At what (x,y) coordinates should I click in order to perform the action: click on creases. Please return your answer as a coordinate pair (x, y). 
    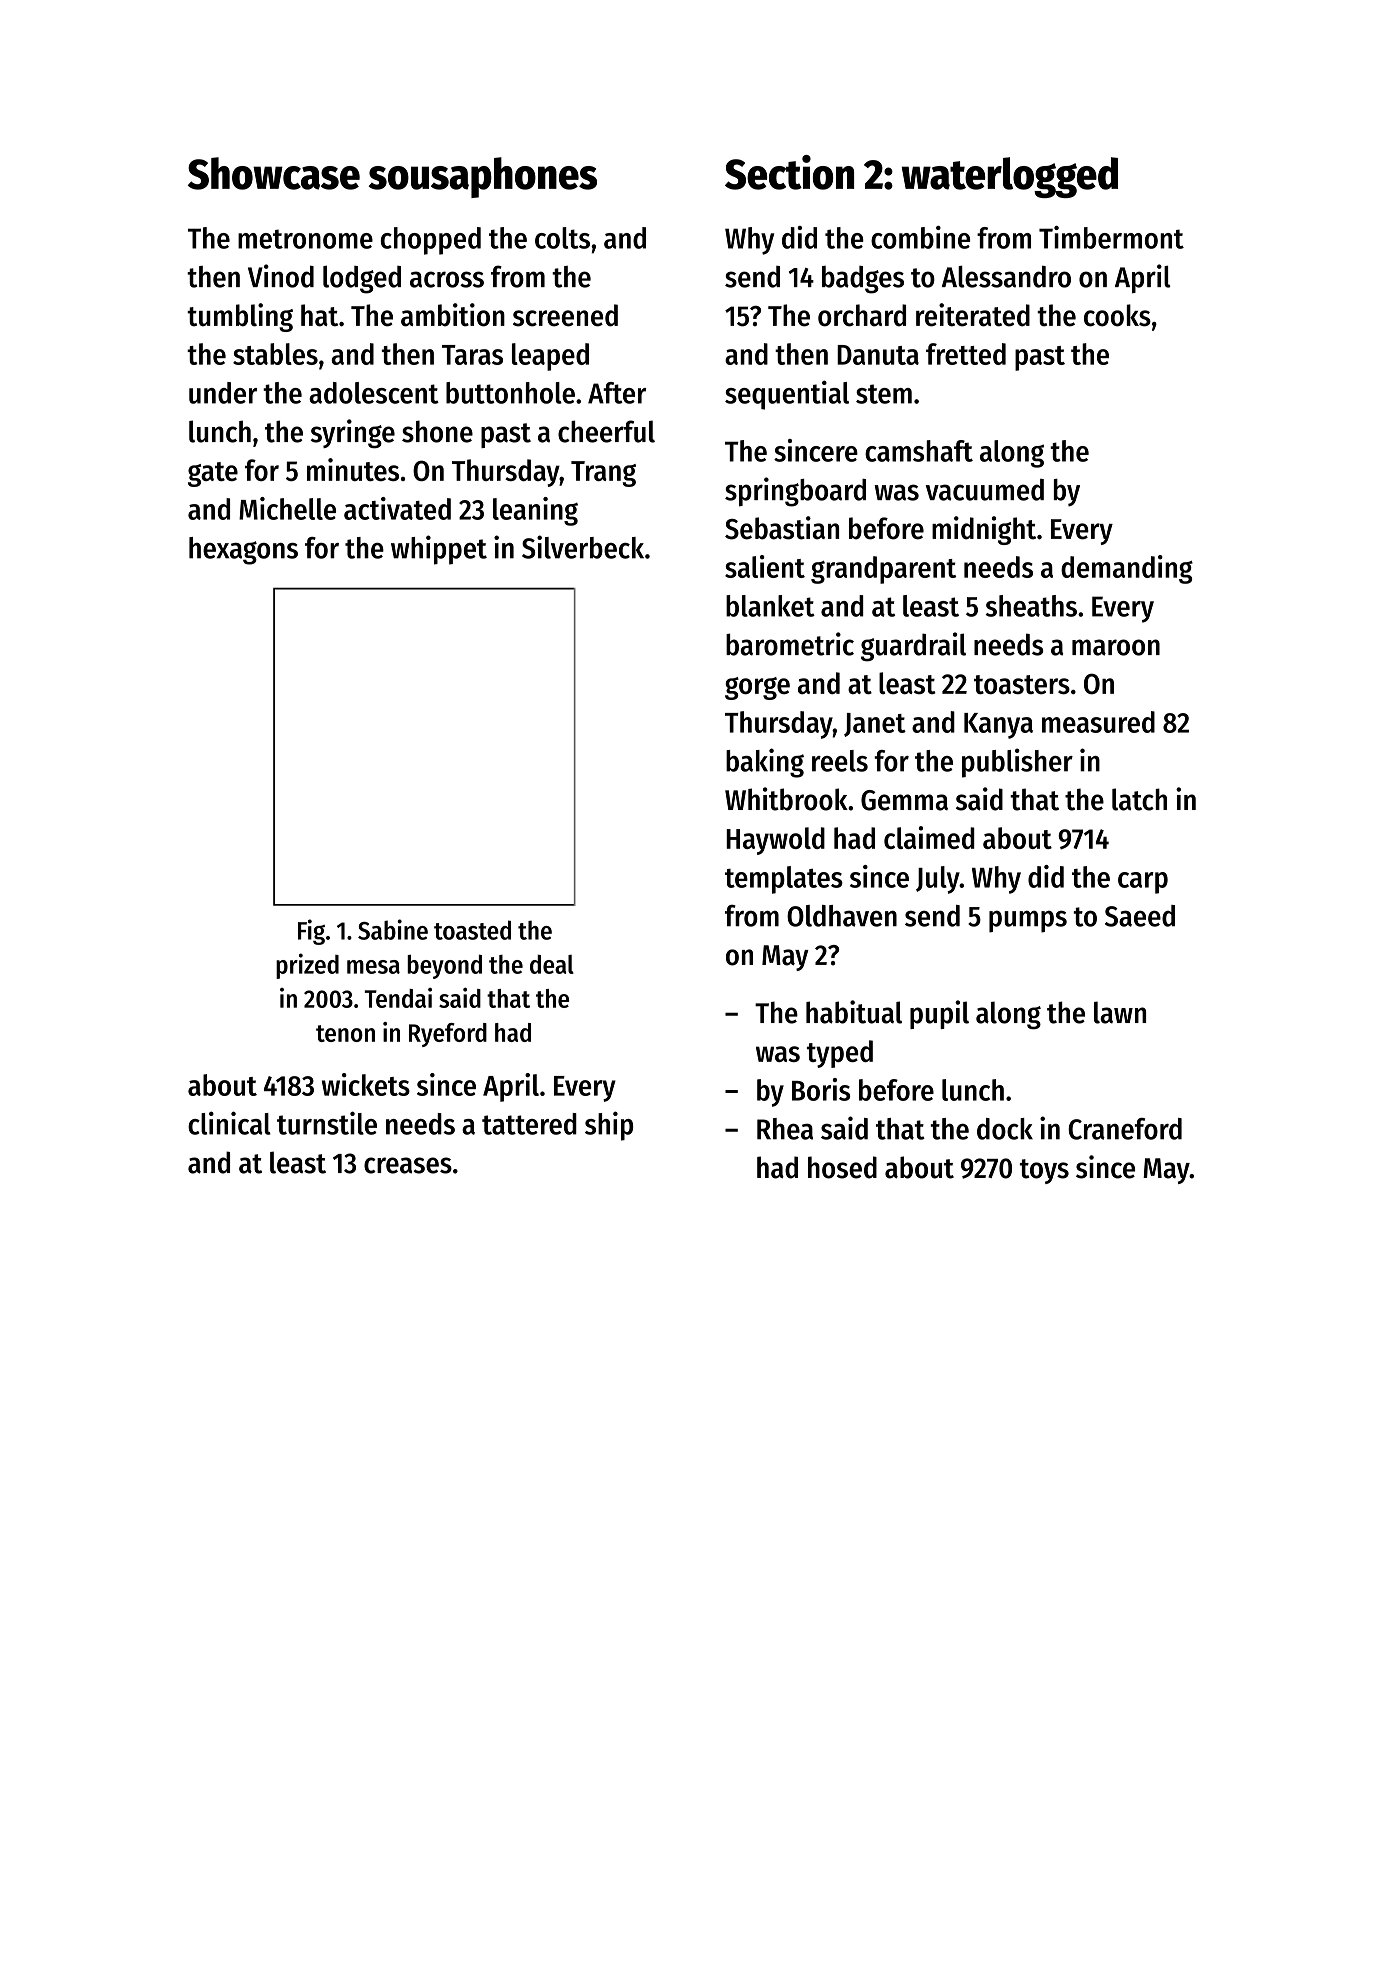
    Looking at the image, I should click on (408, 1165).
